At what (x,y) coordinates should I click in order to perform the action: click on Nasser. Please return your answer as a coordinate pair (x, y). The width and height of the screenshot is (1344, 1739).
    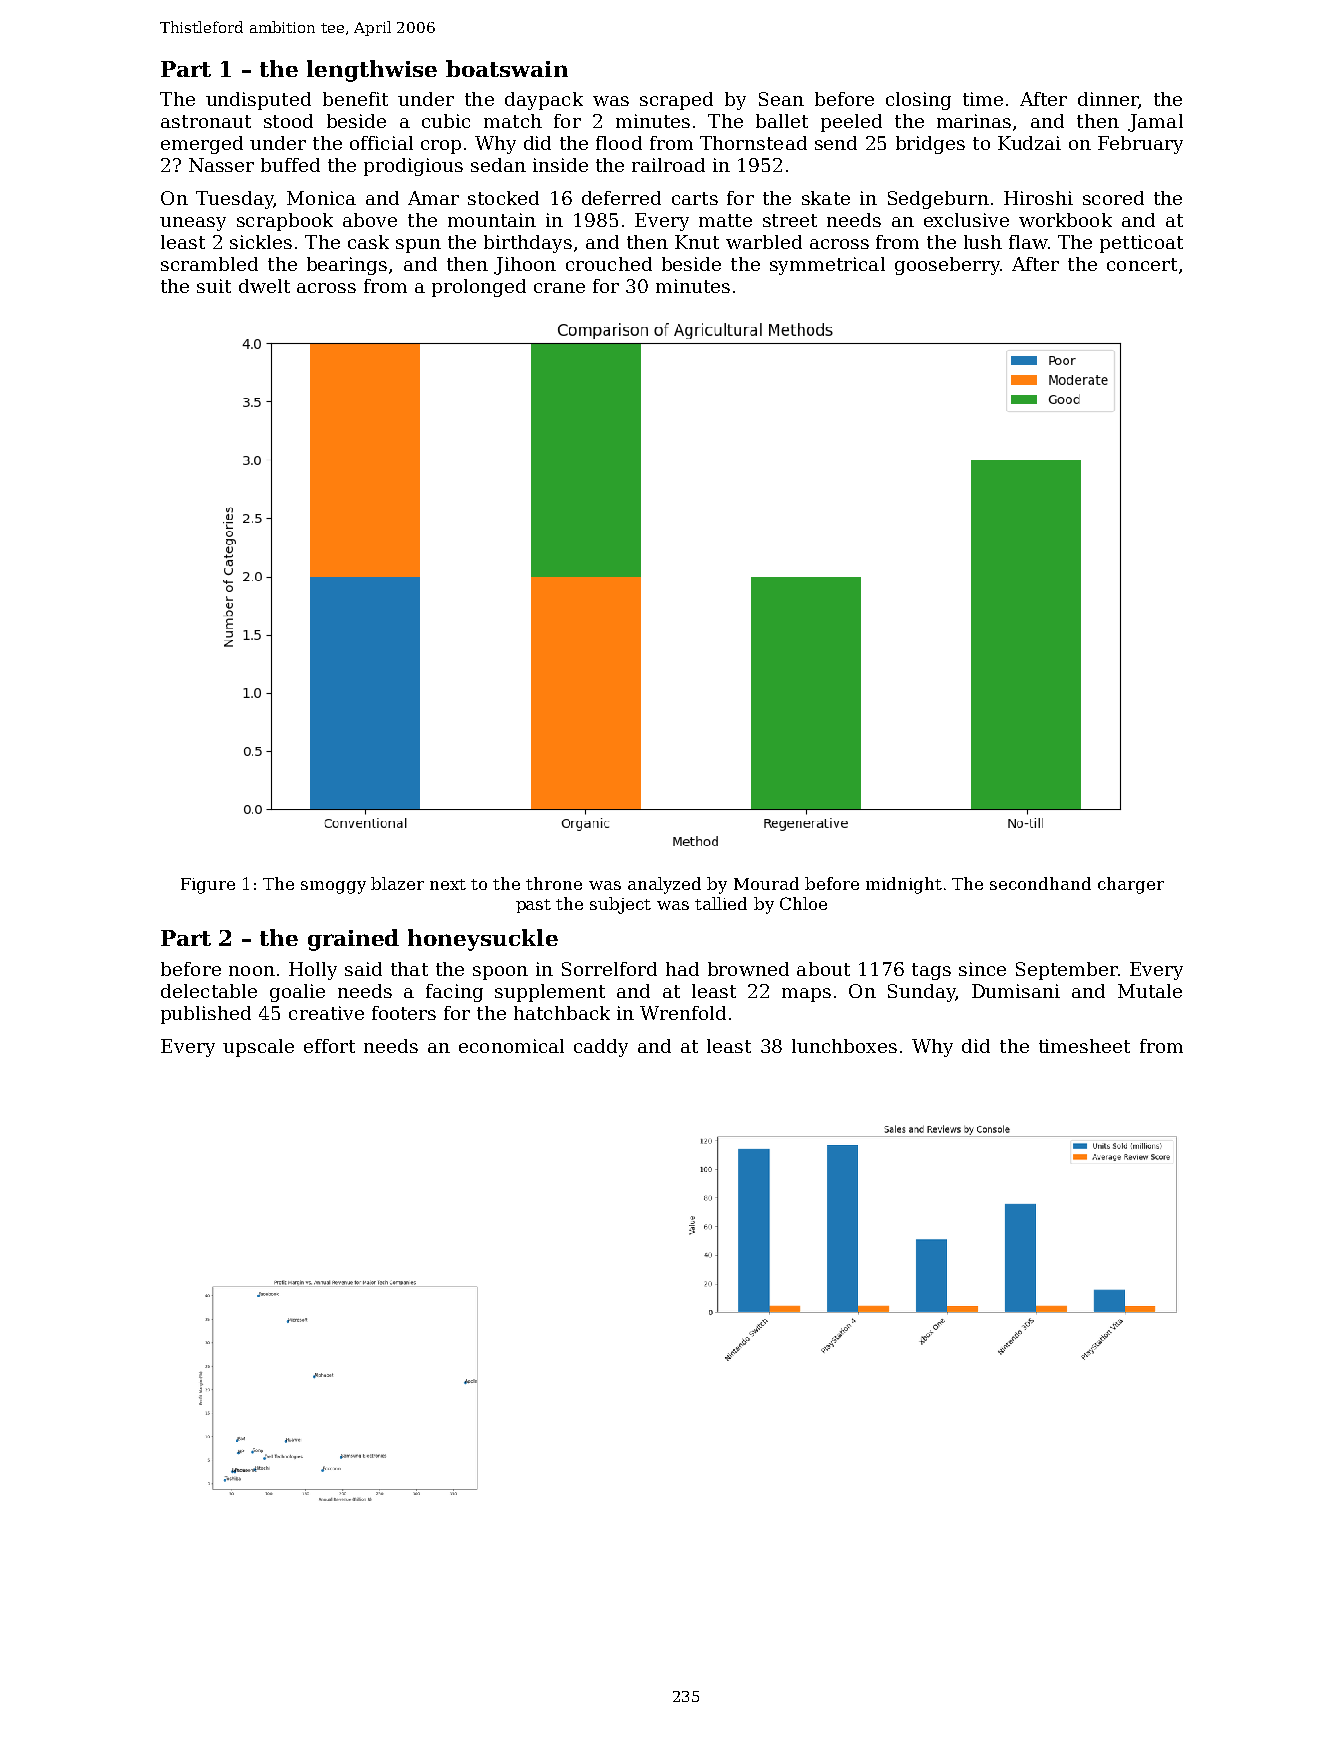
    Looking at the image, I should click on (221, 165).
